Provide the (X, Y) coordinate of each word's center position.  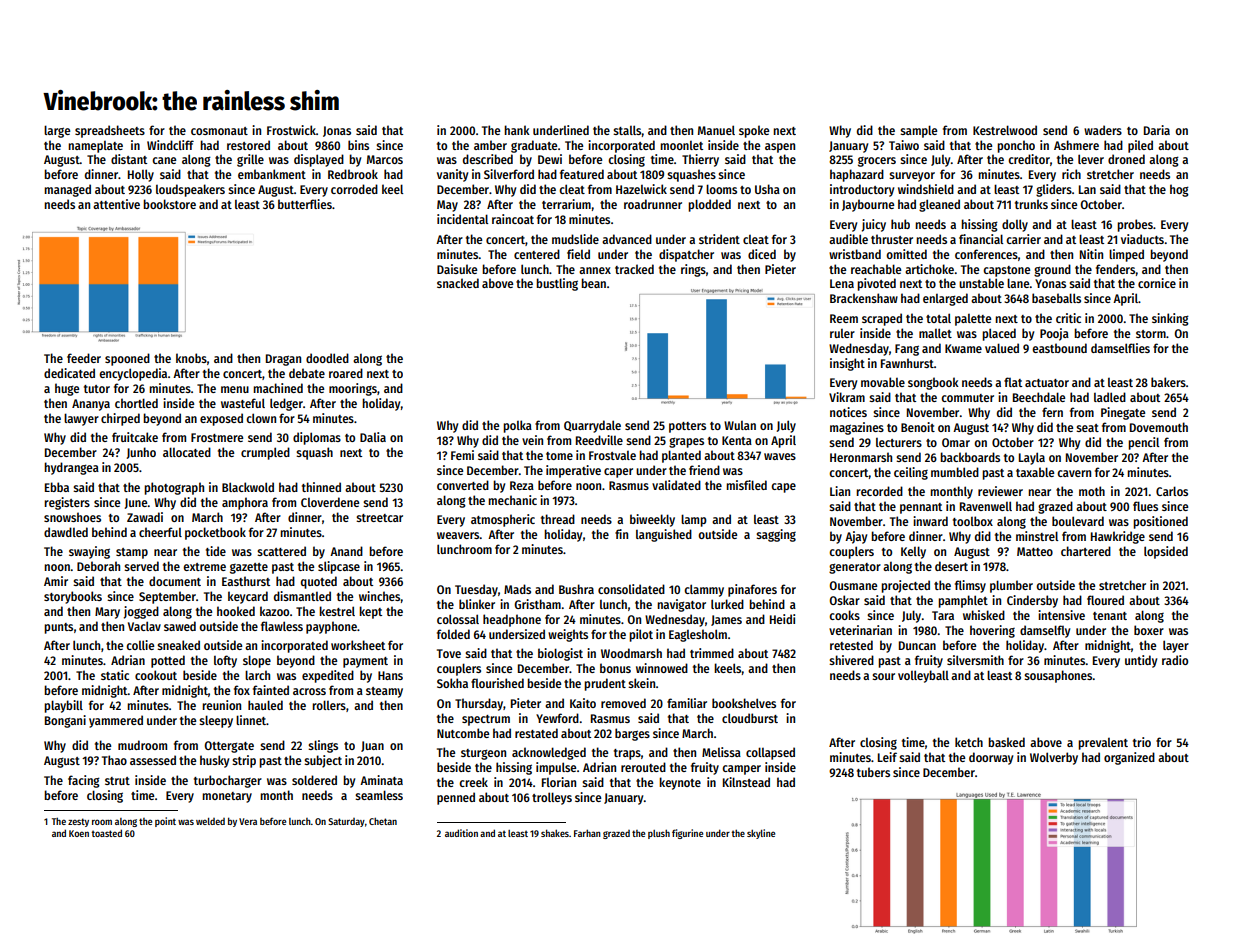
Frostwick (291, 130)
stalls (627, 130)
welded (210, 821)
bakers (1168, 382)
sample (918, 131)
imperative (573, 471)
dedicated (69, 373)
